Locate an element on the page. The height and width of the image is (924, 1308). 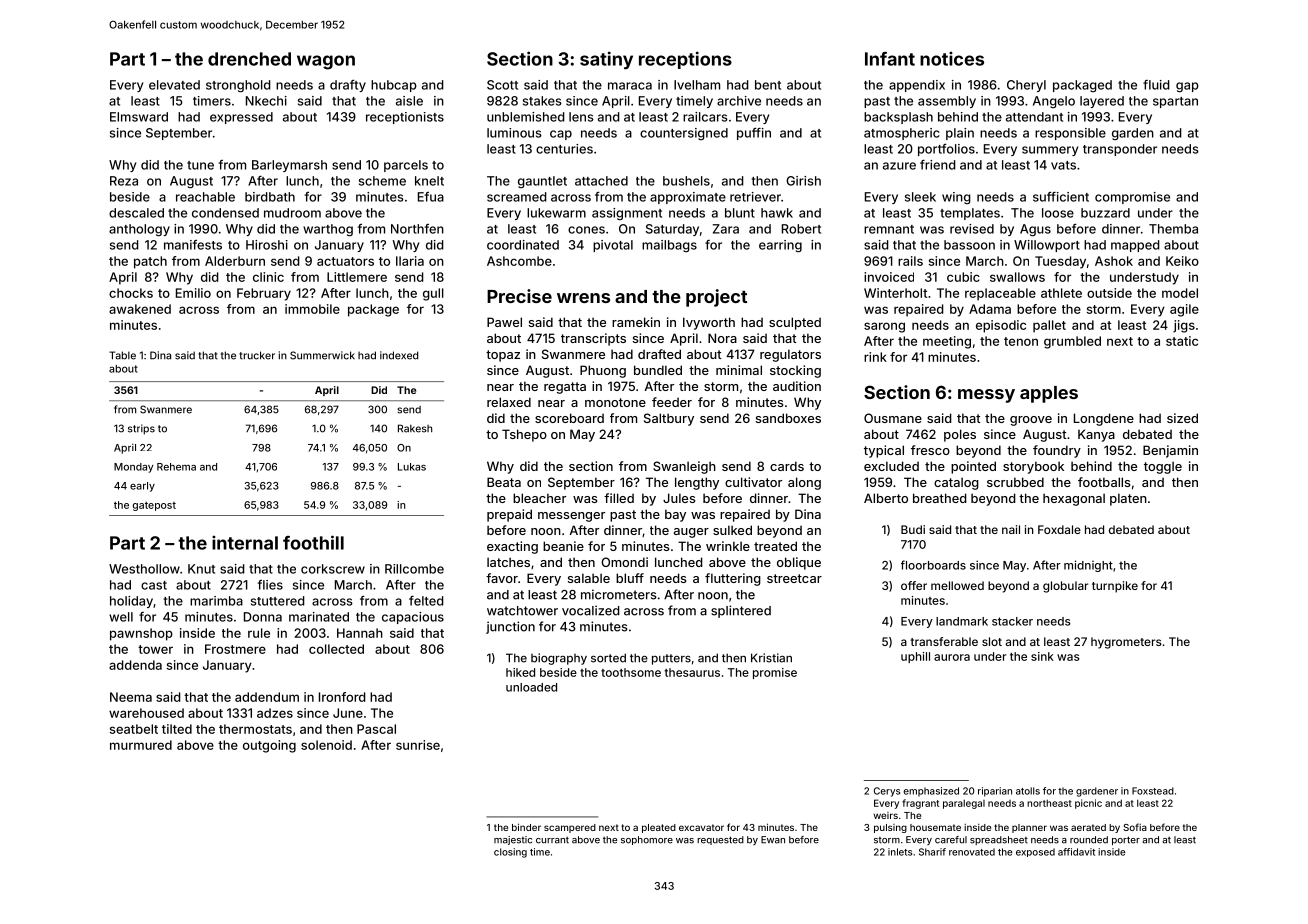
hubcap is located at coordinates (394, 86).
